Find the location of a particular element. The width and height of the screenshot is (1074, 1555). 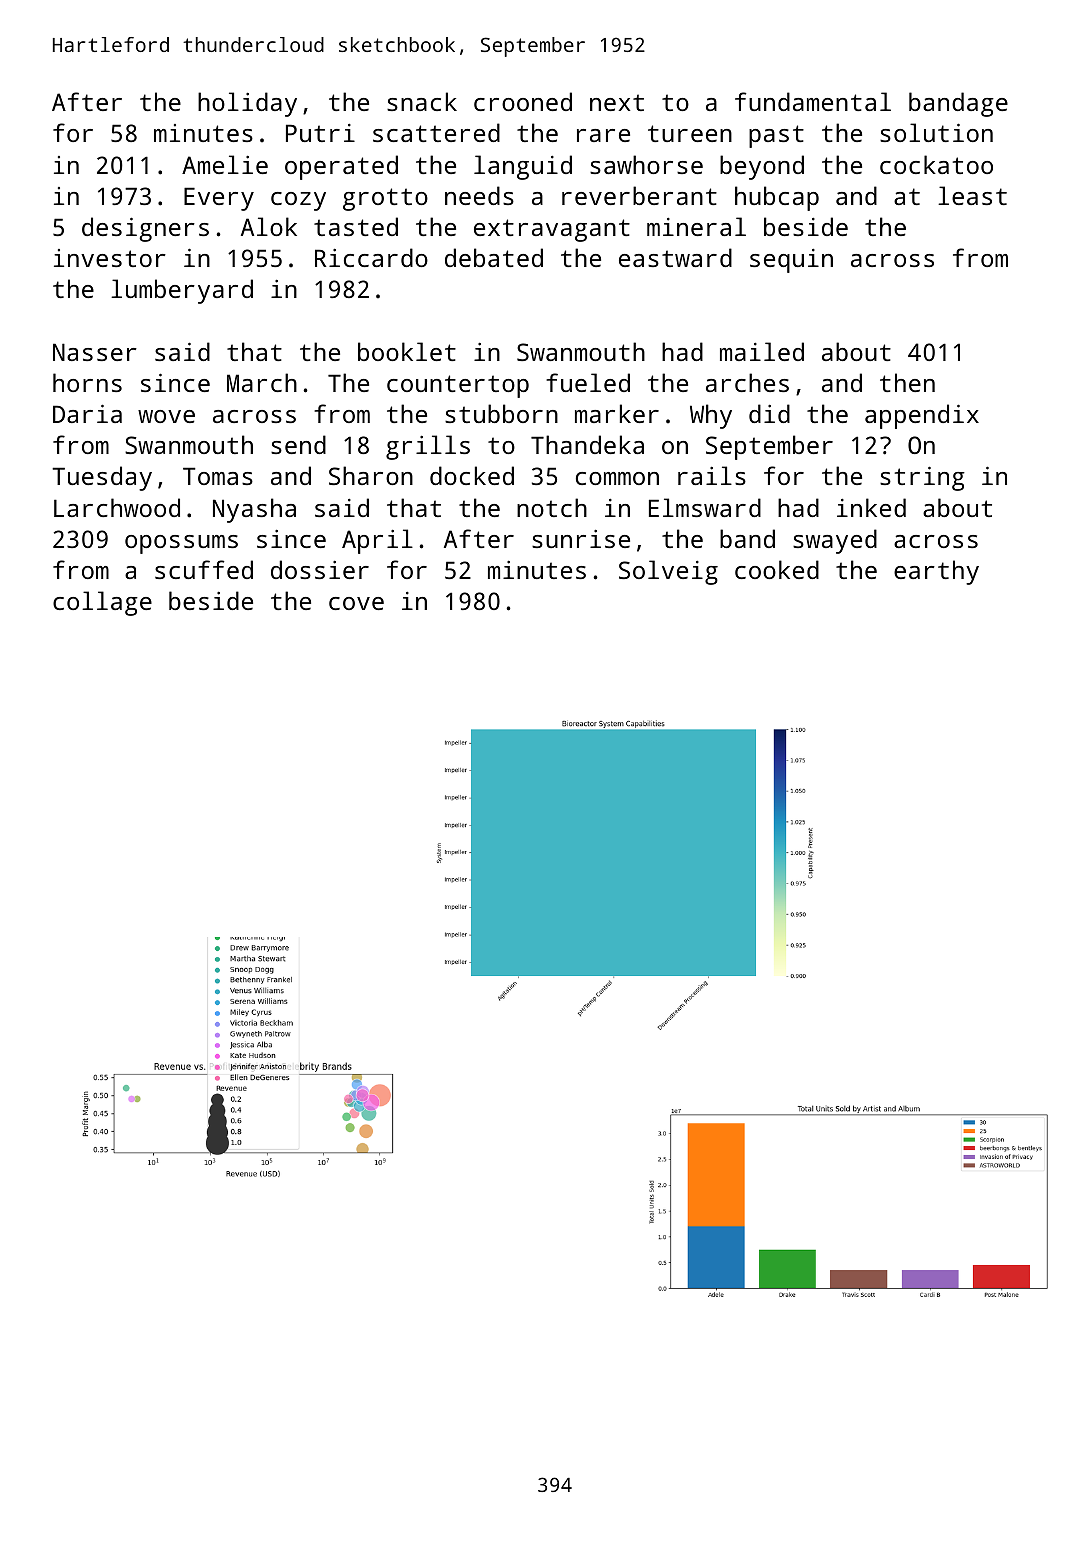

countertop is located at coordinates (458, 386).
